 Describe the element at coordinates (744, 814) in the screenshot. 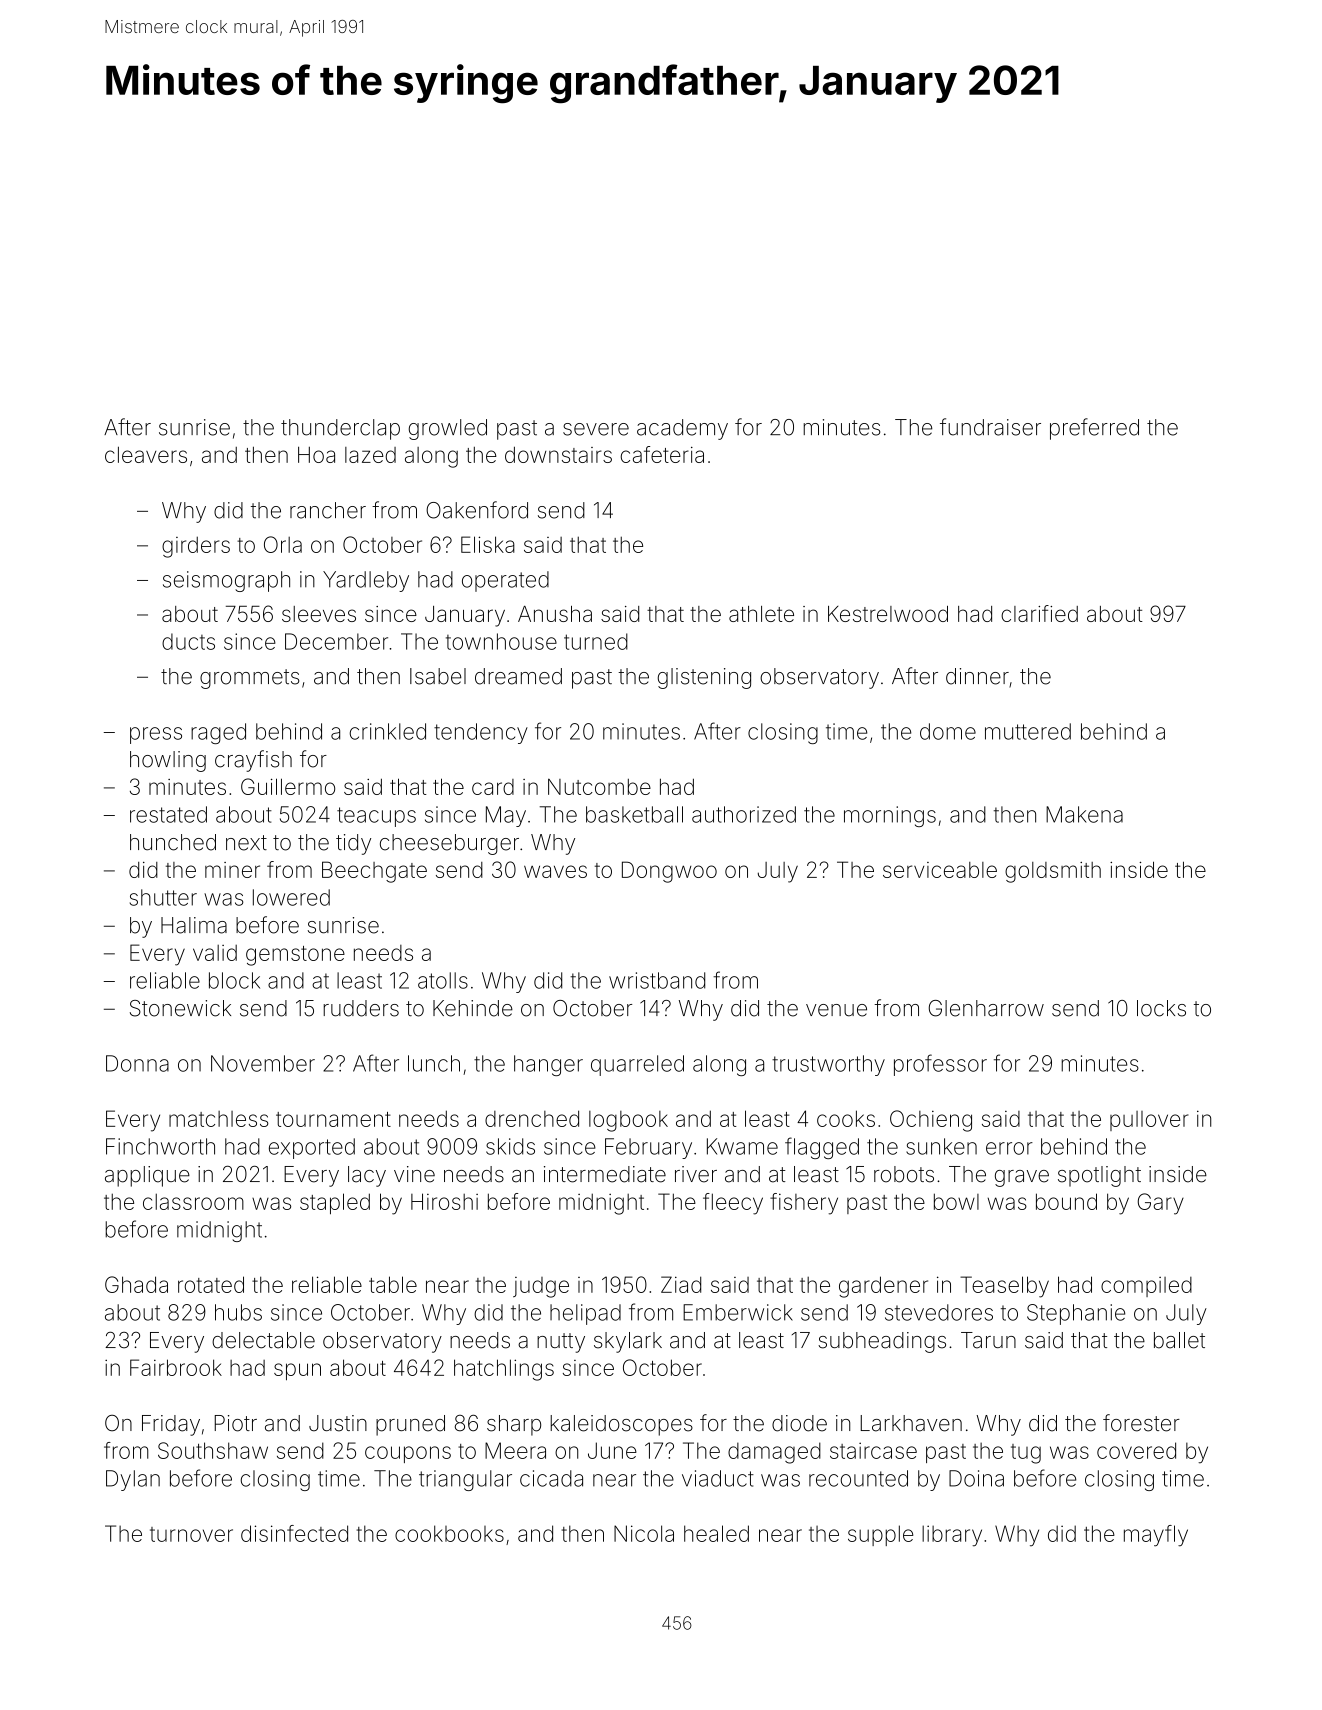

I see `authorized` at that location.
